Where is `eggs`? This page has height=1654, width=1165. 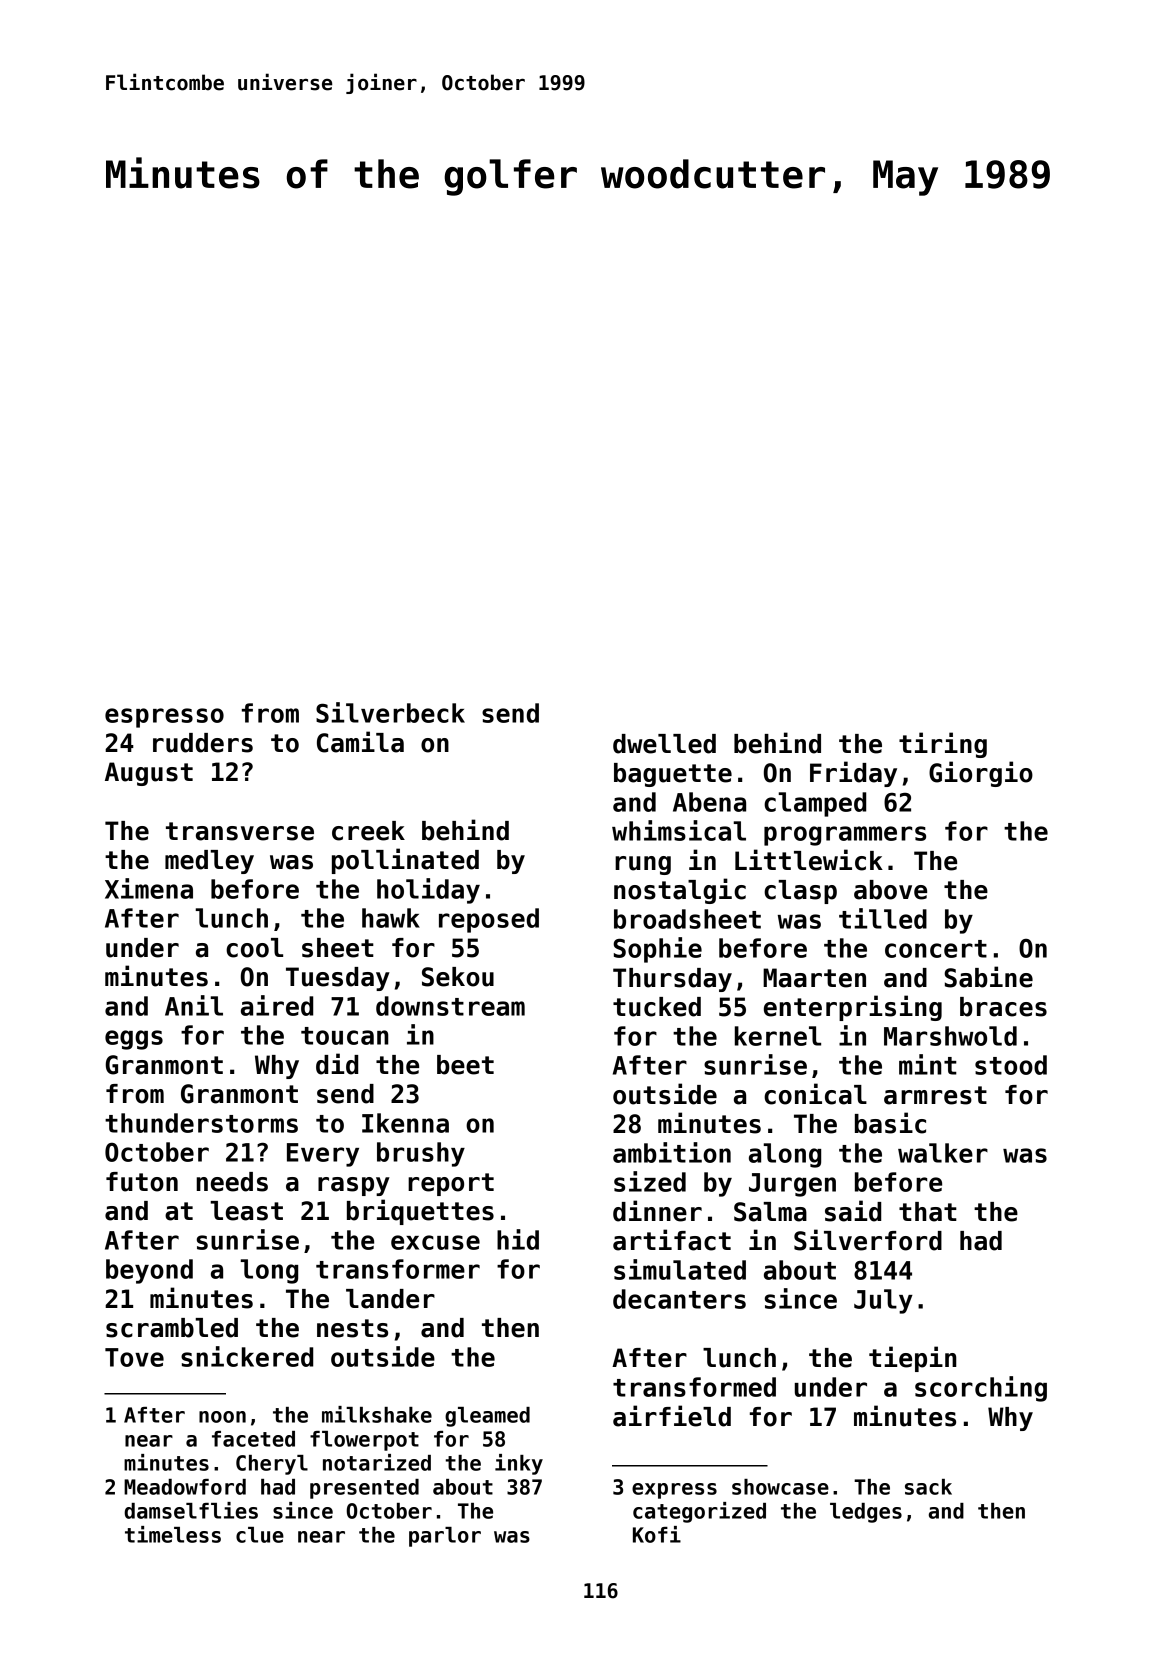
eggs is located at coordinates (134, 1040).
